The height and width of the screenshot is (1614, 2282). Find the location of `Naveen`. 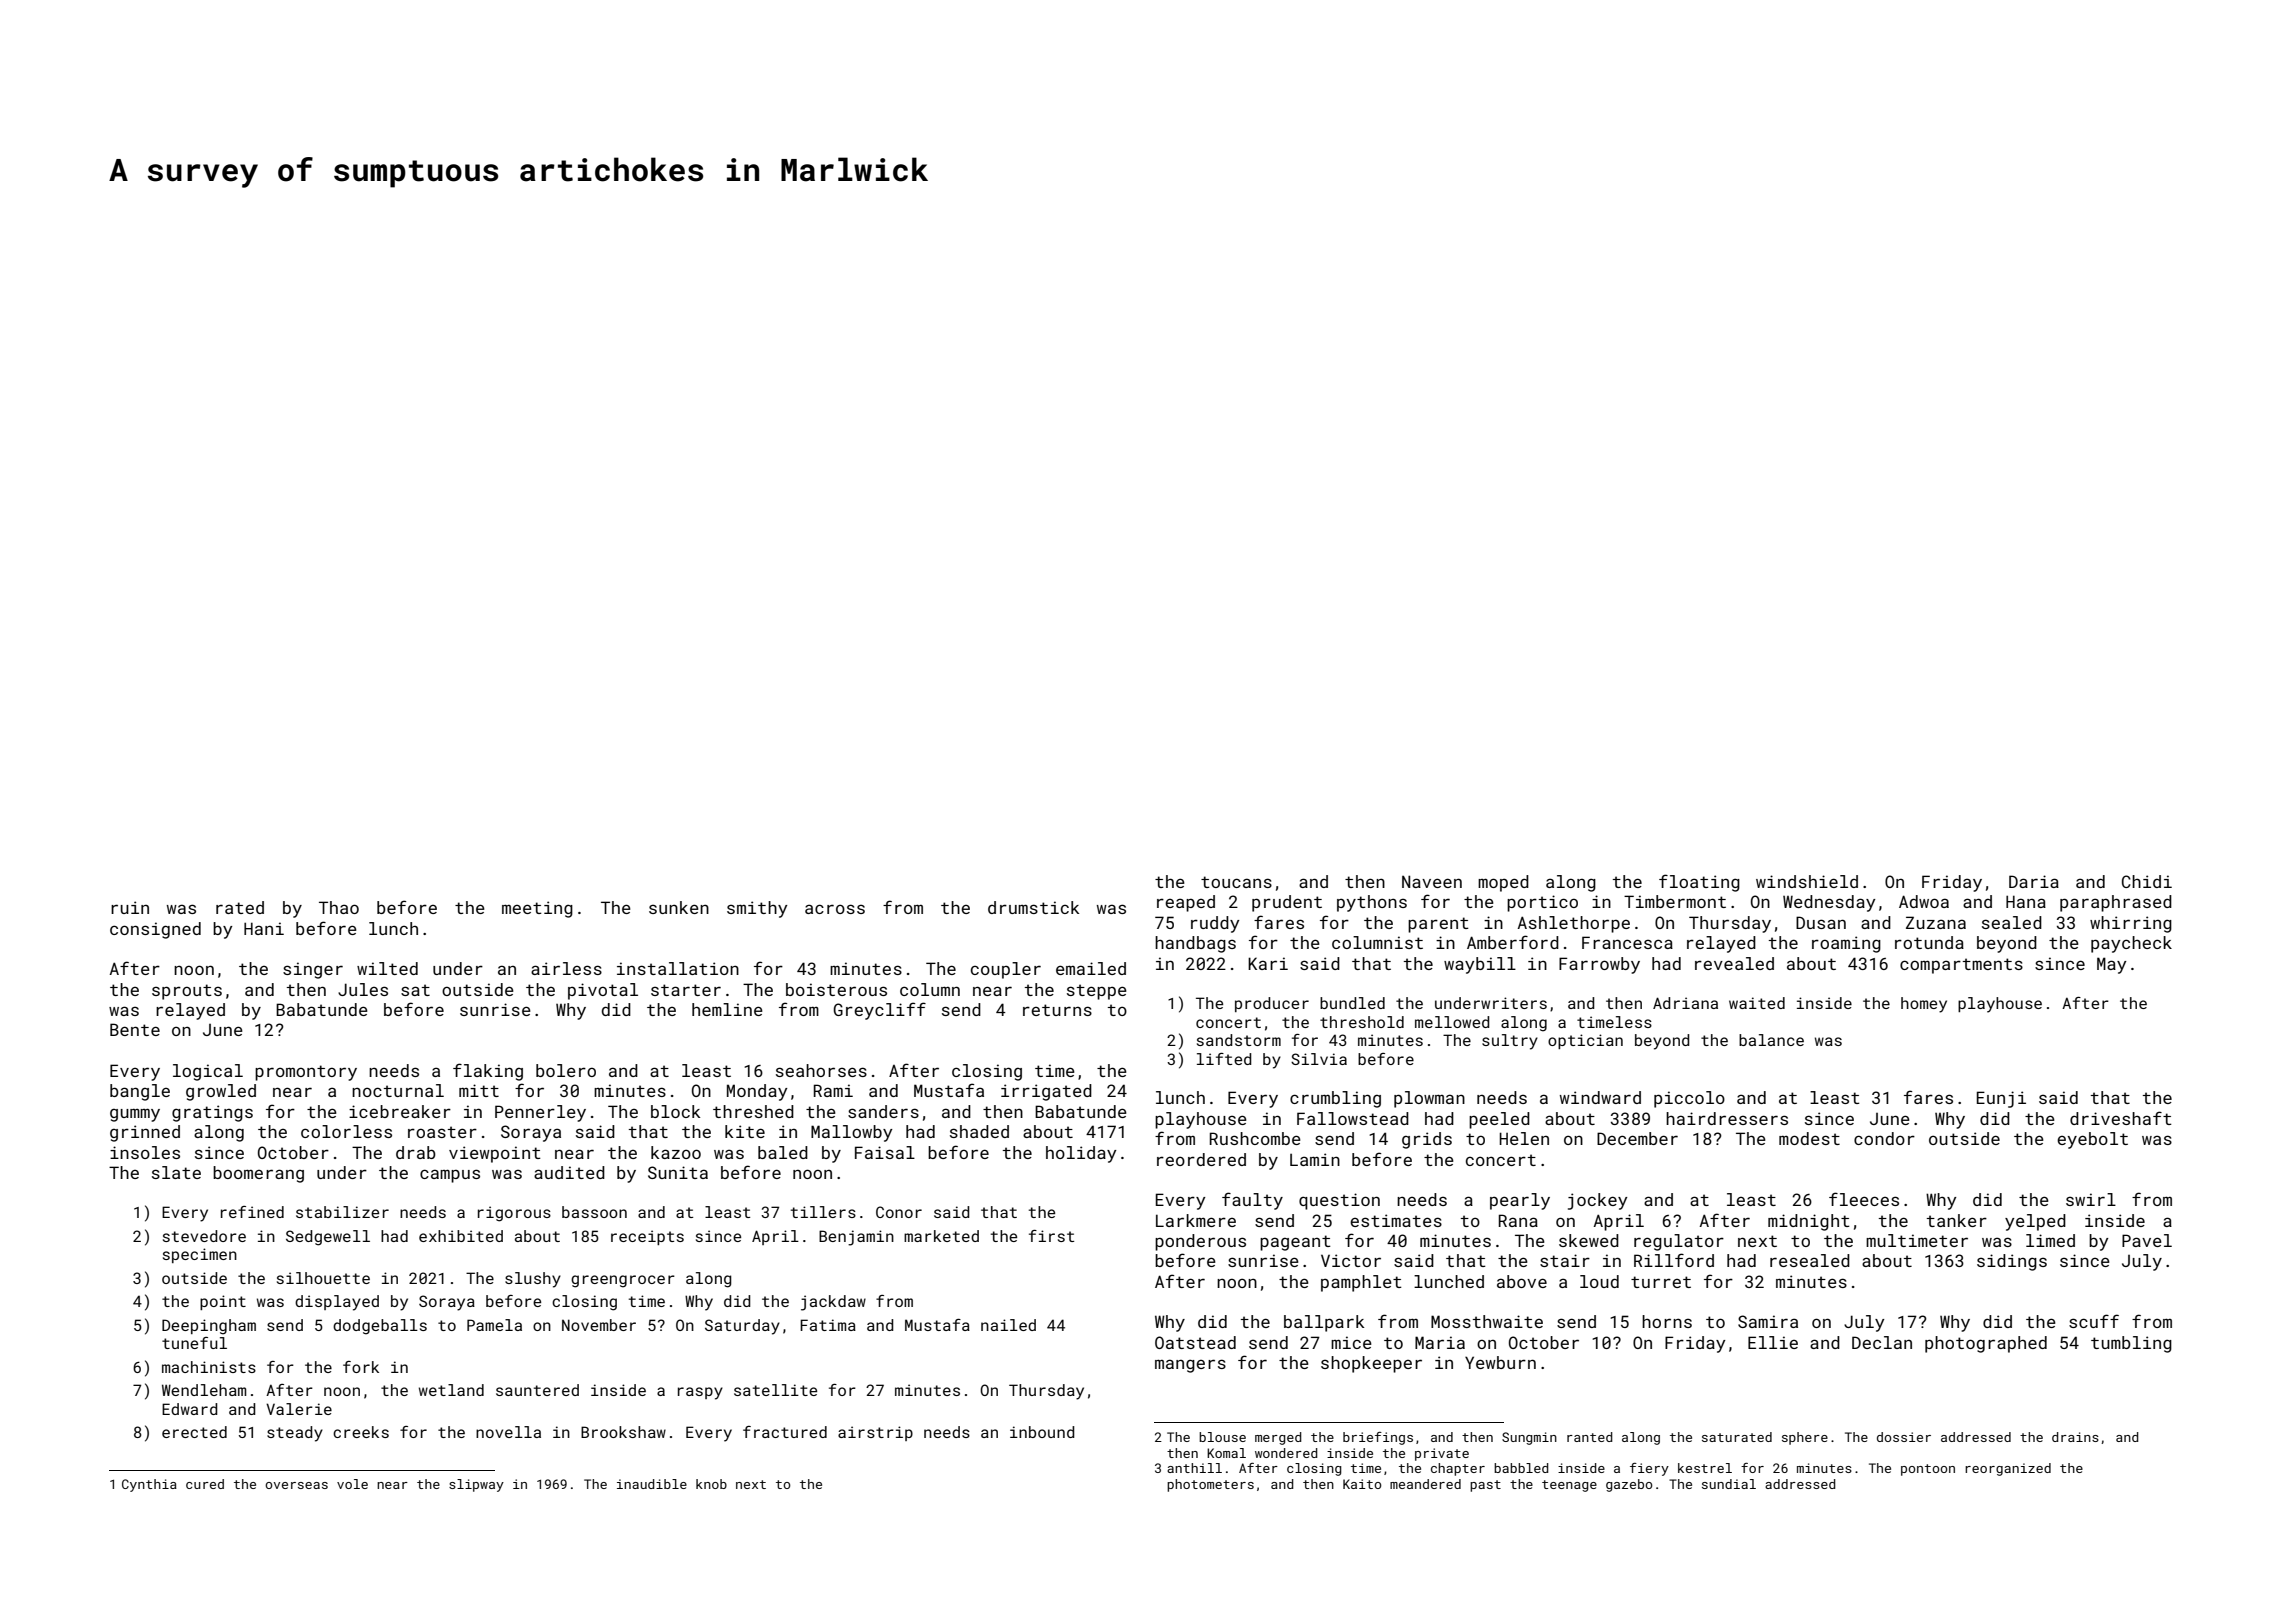

Naveen is located at coordinates (1432, 881).
